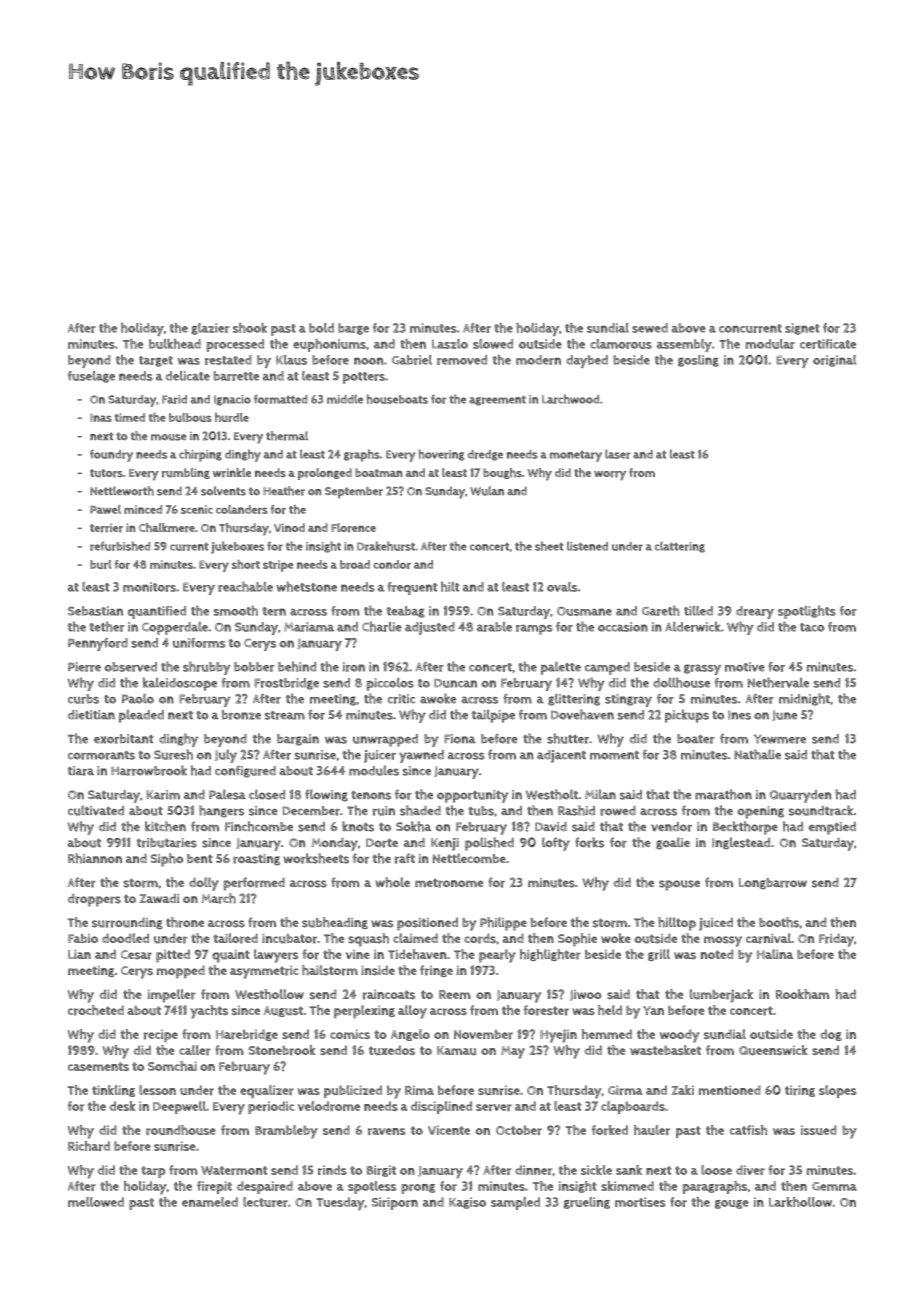 Image resolution: width=924 pixels, height=1308 pixels. Describe the element at coordinates (156, 361) in the document. I see `target` at that location.
